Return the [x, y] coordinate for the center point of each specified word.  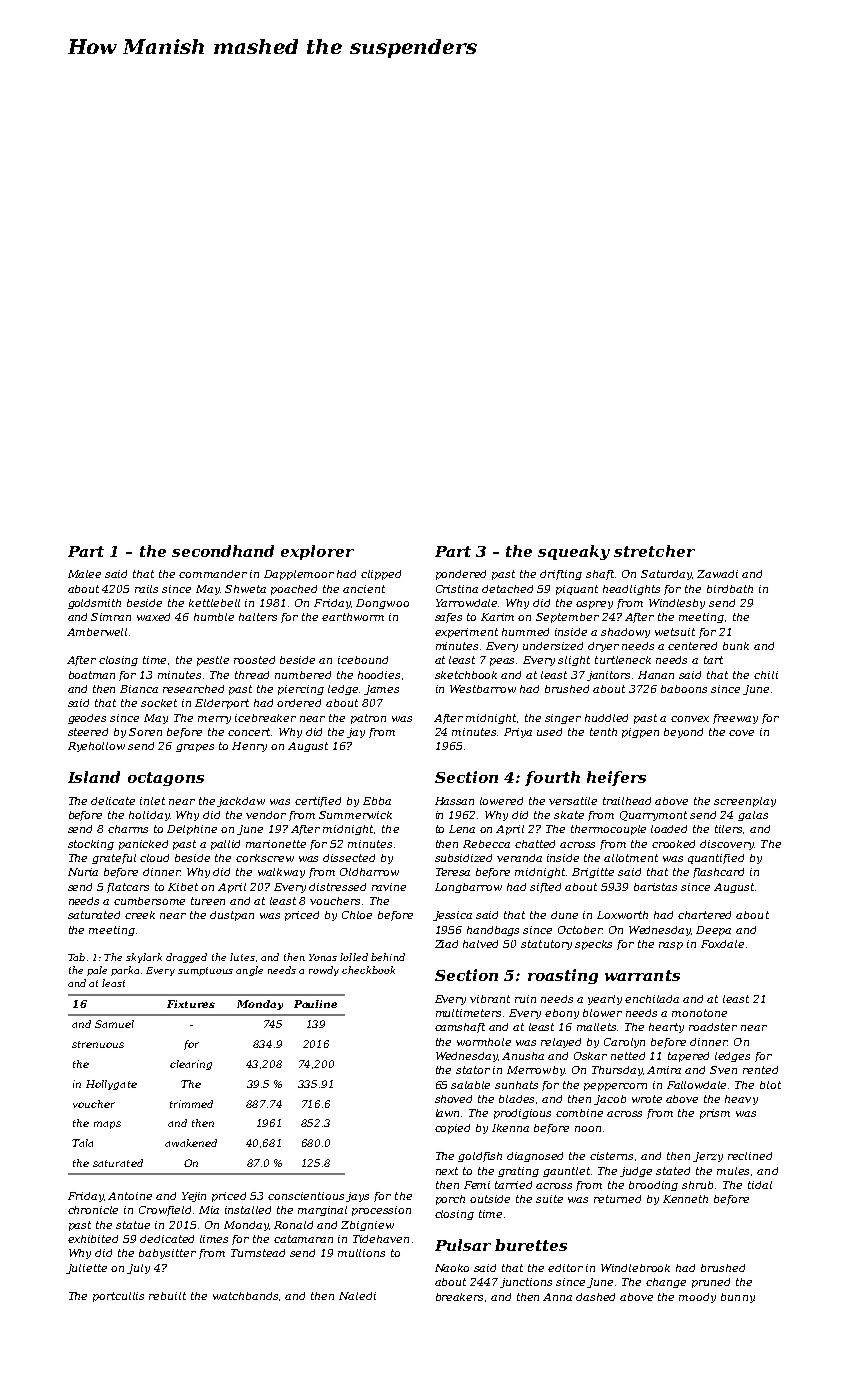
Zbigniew [367, 1226]
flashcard [718, 873]
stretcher [654, 551]
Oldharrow [369, 872]
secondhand [223, 551]
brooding [653, 1186]
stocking [91, 845]
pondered [461, 575]
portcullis [118, 1297]
